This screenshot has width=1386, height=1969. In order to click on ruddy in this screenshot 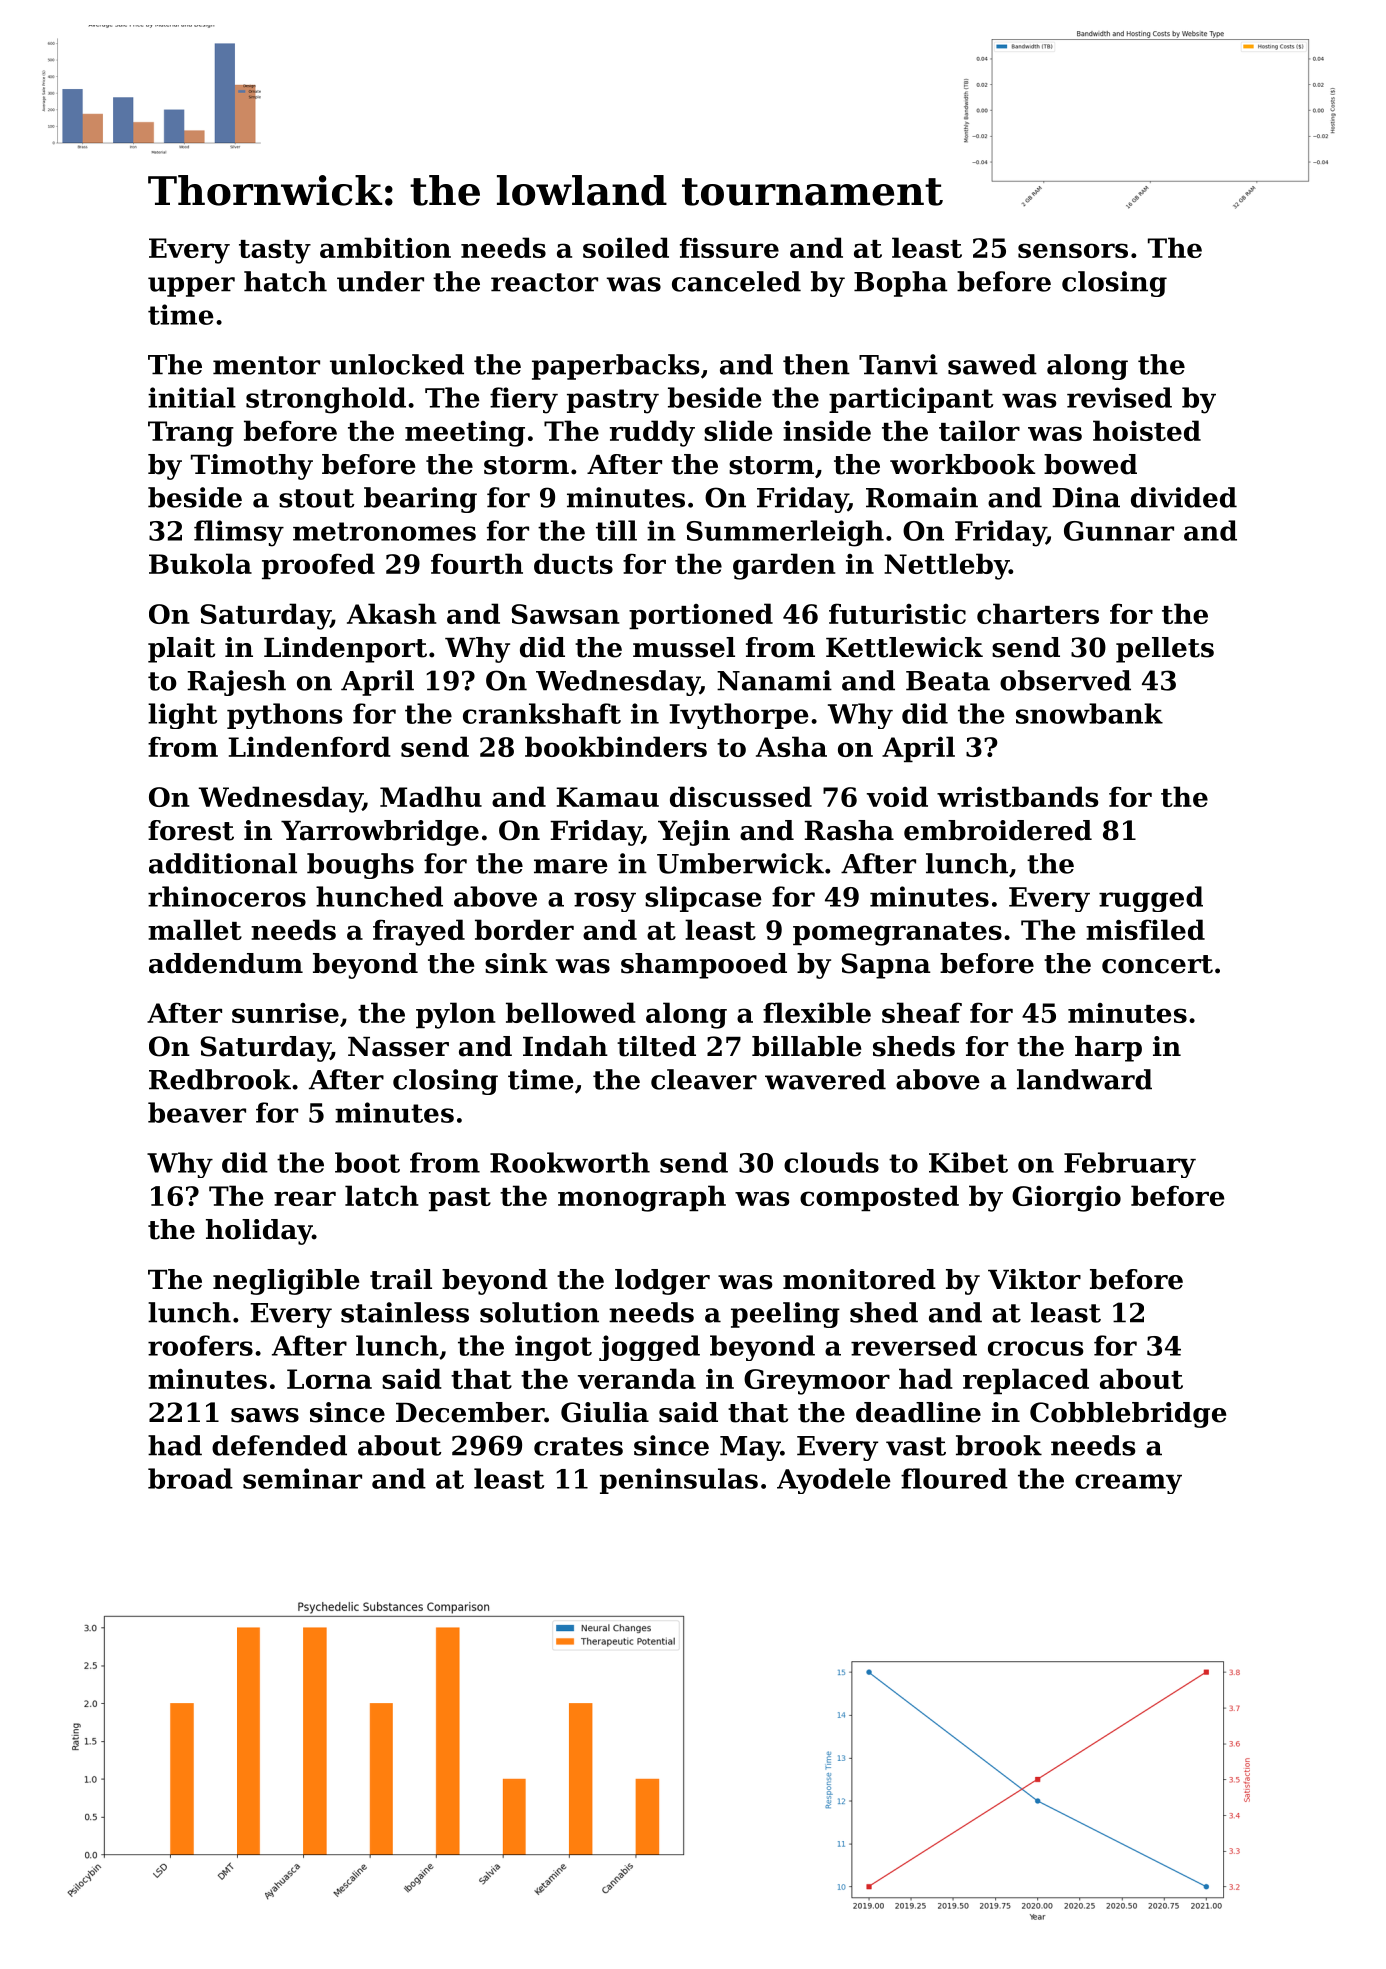, I will do `click(652, 433)`.
